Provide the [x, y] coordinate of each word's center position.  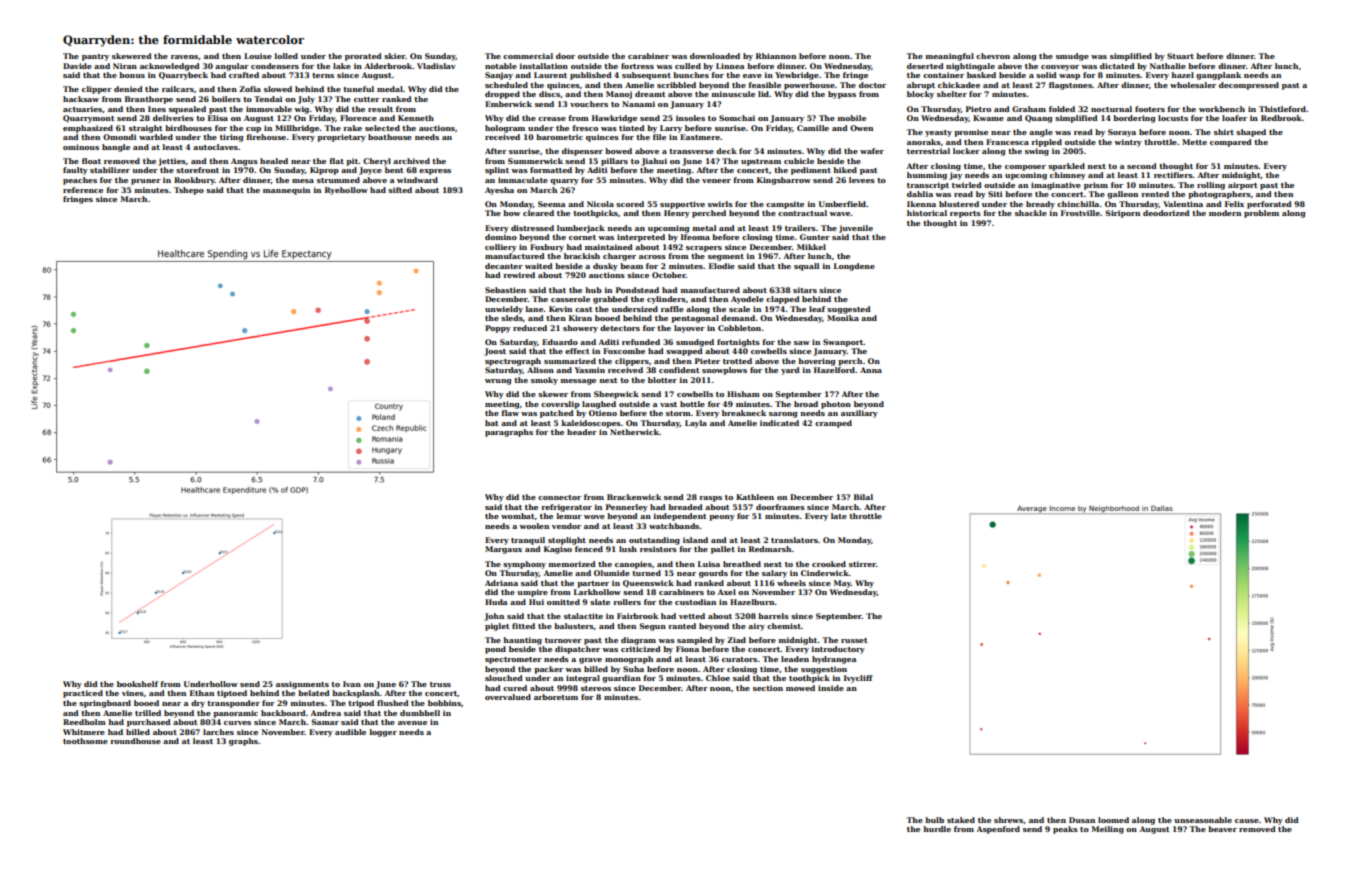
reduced [530, 328]
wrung [498, 382]
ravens [184, 57]
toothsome [85, 741]
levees [862, 180]
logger [383, 733]
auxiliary [859, 414]
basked [981, 75]
